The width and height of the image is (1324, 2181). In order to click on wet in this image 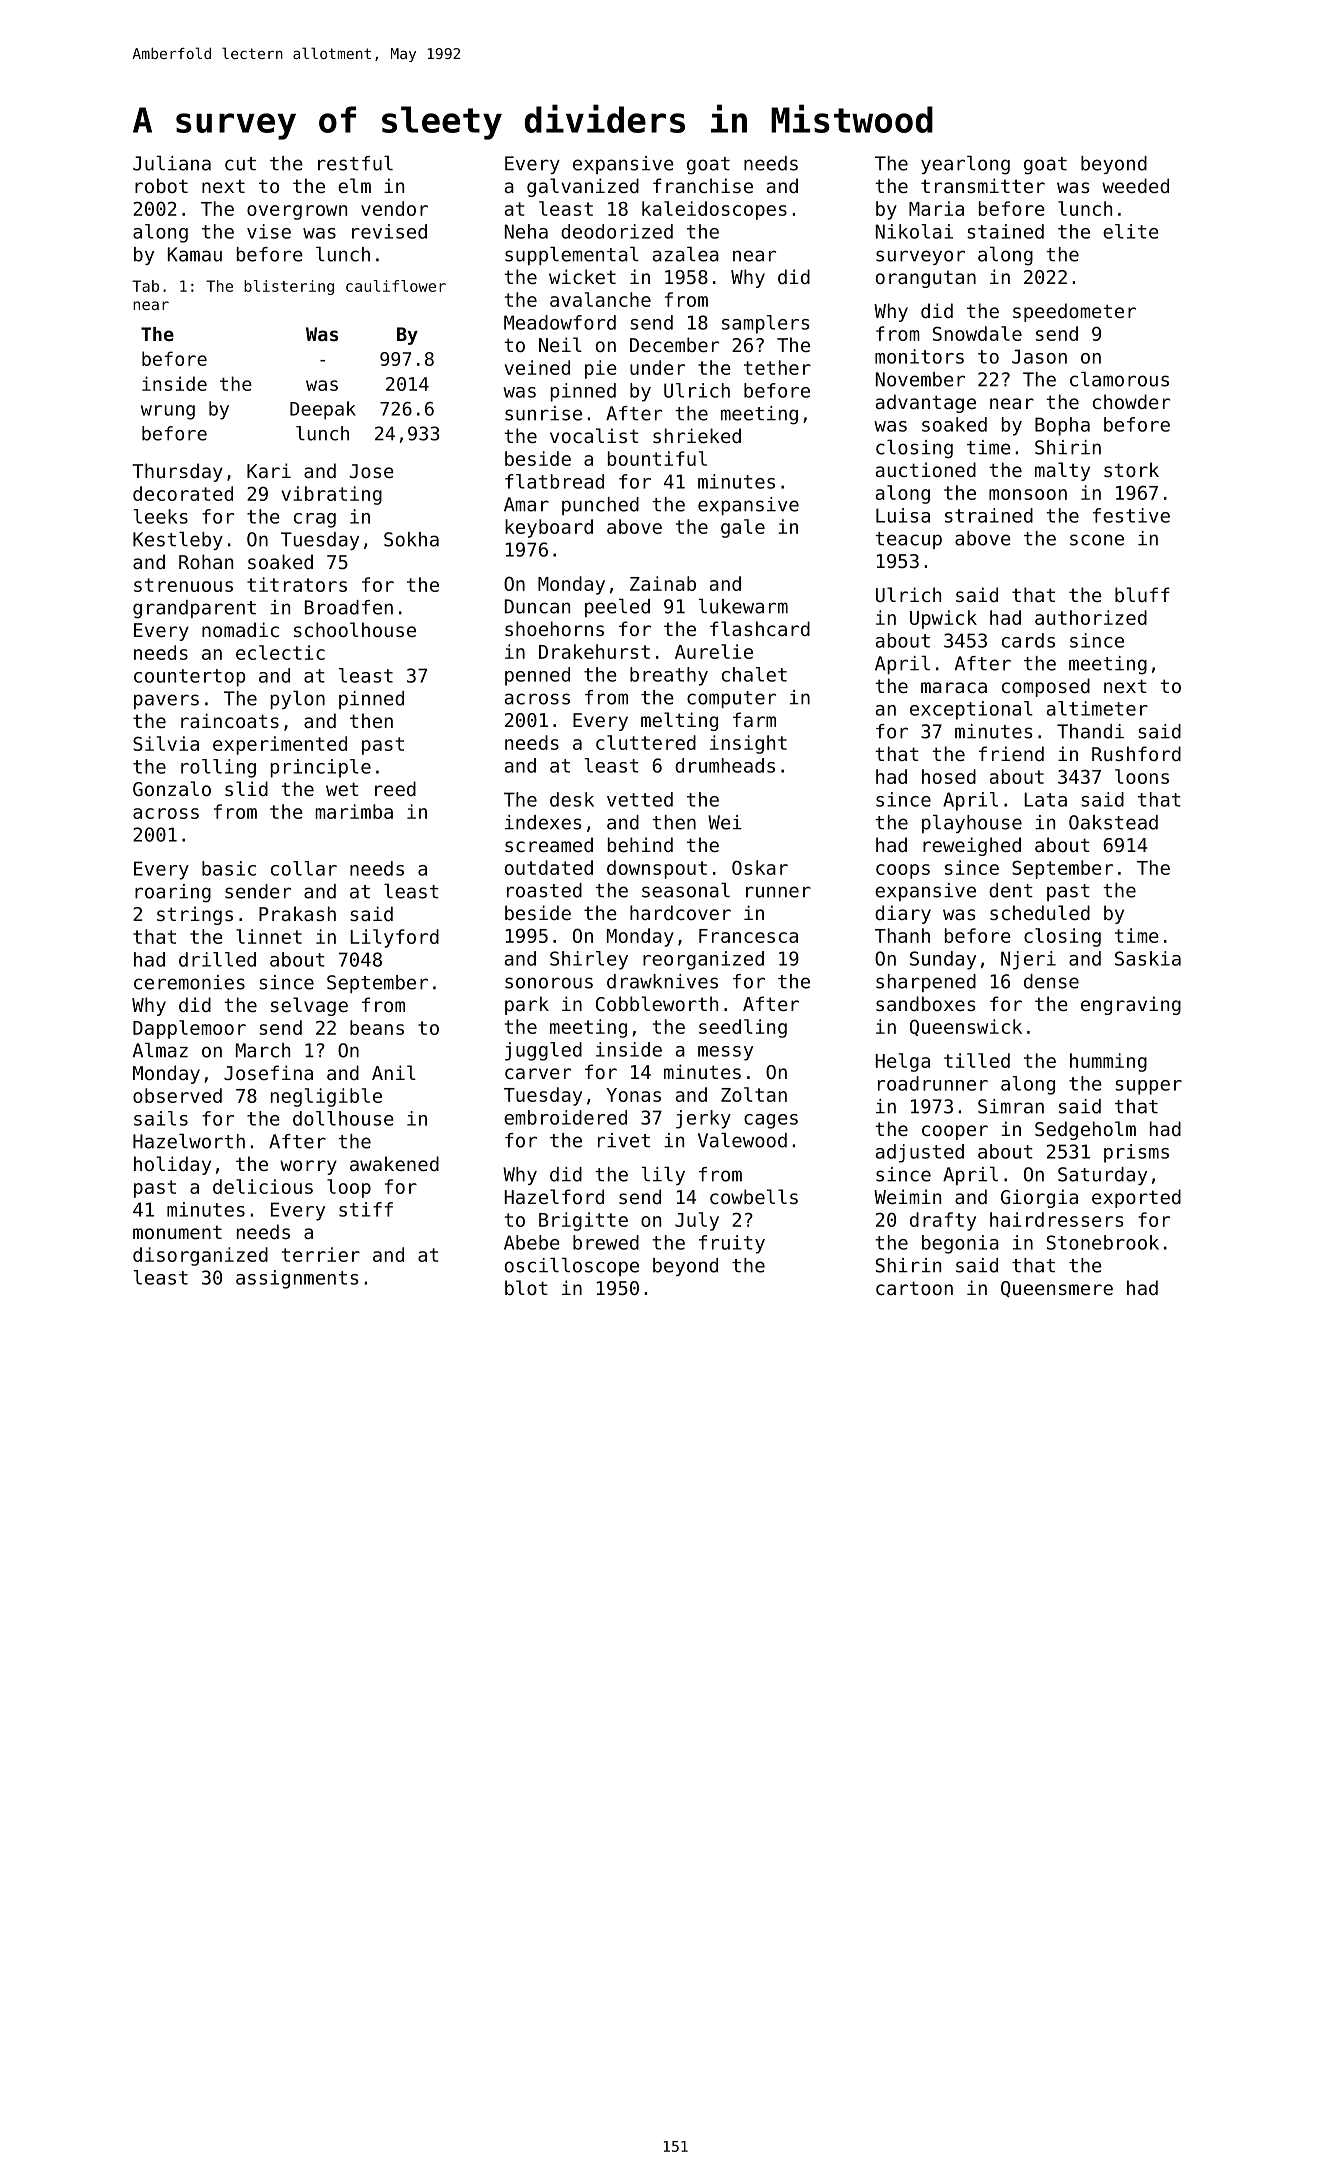, I will do `click(342, 789)`.
